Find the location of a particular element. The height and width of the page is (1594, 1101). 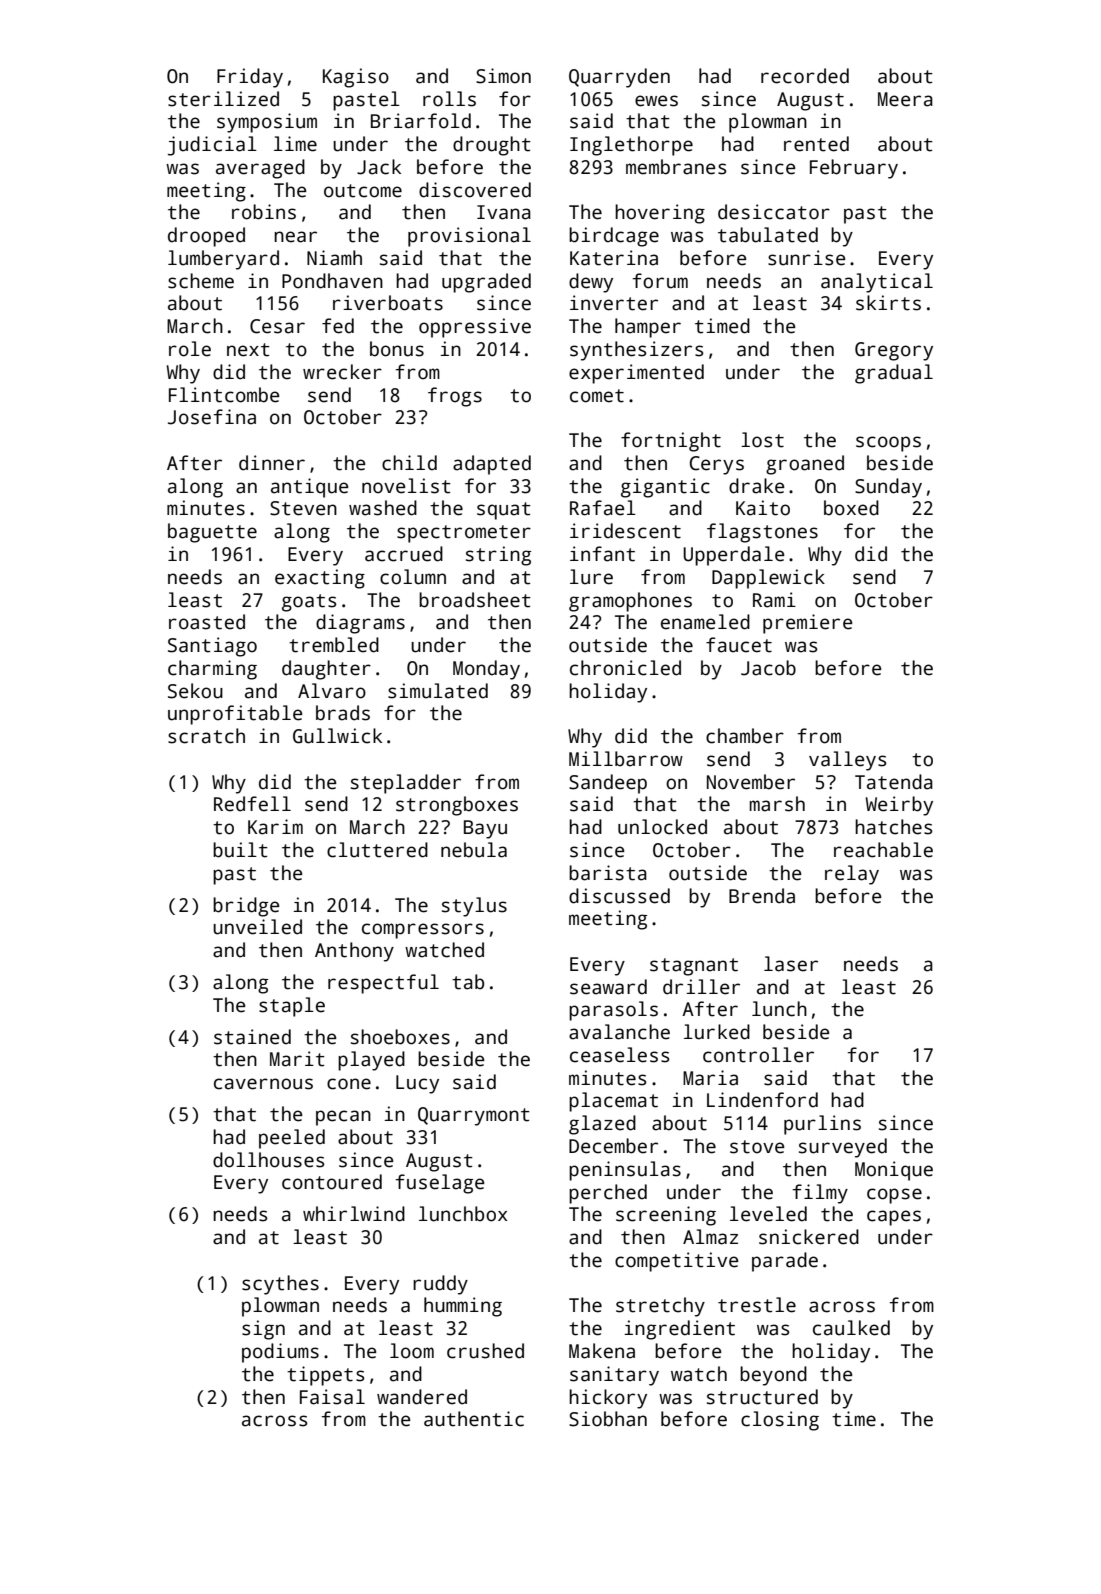

Rafael is located at coordinates (603, 508).
